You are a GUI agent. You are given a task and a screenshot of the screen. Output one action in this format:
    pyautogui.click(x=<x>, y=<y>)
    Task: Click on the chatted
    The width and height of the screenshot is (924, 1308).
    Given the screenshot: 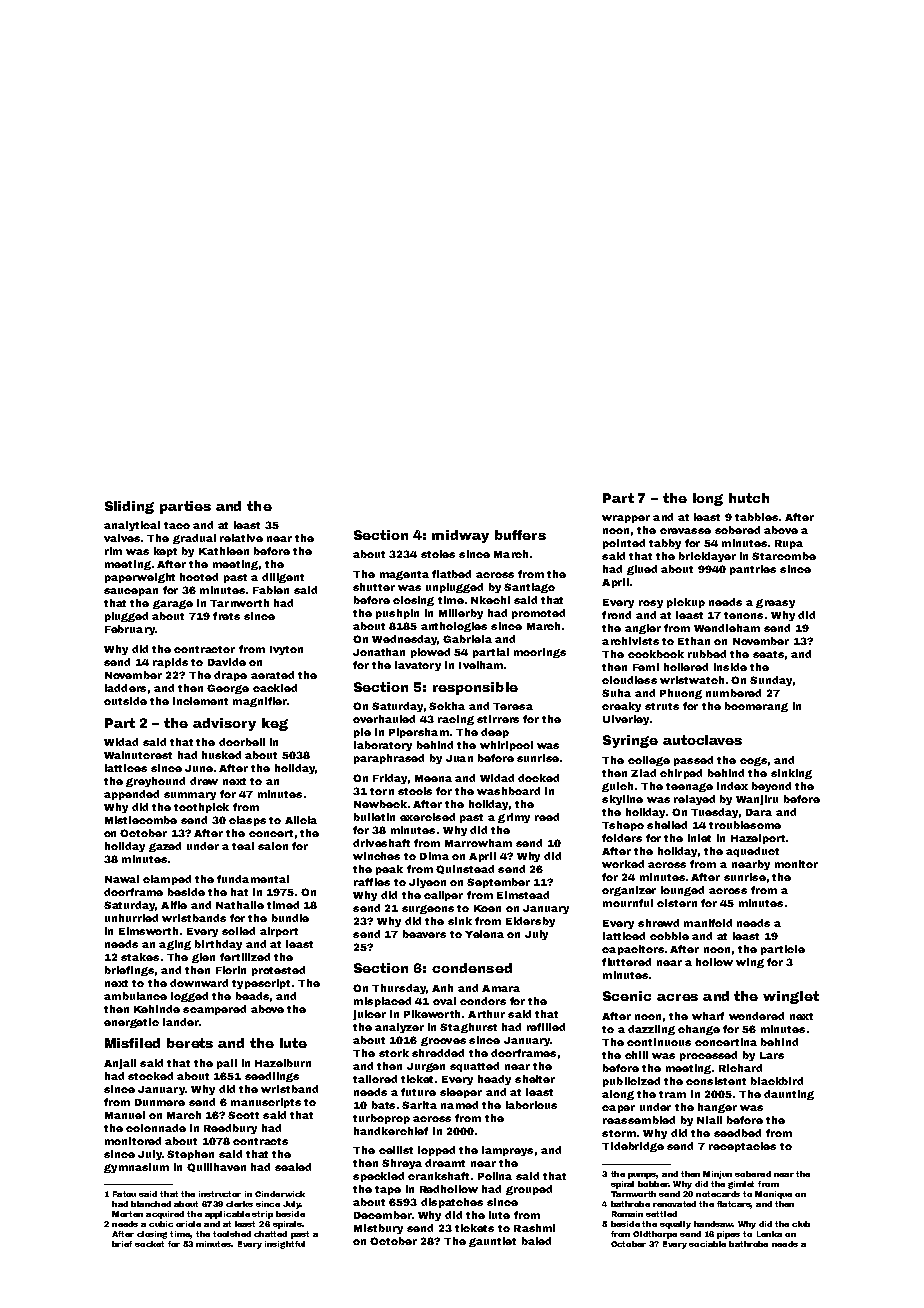 What is the action you would take?
    pyautogui.click(x=270, y=1234)
